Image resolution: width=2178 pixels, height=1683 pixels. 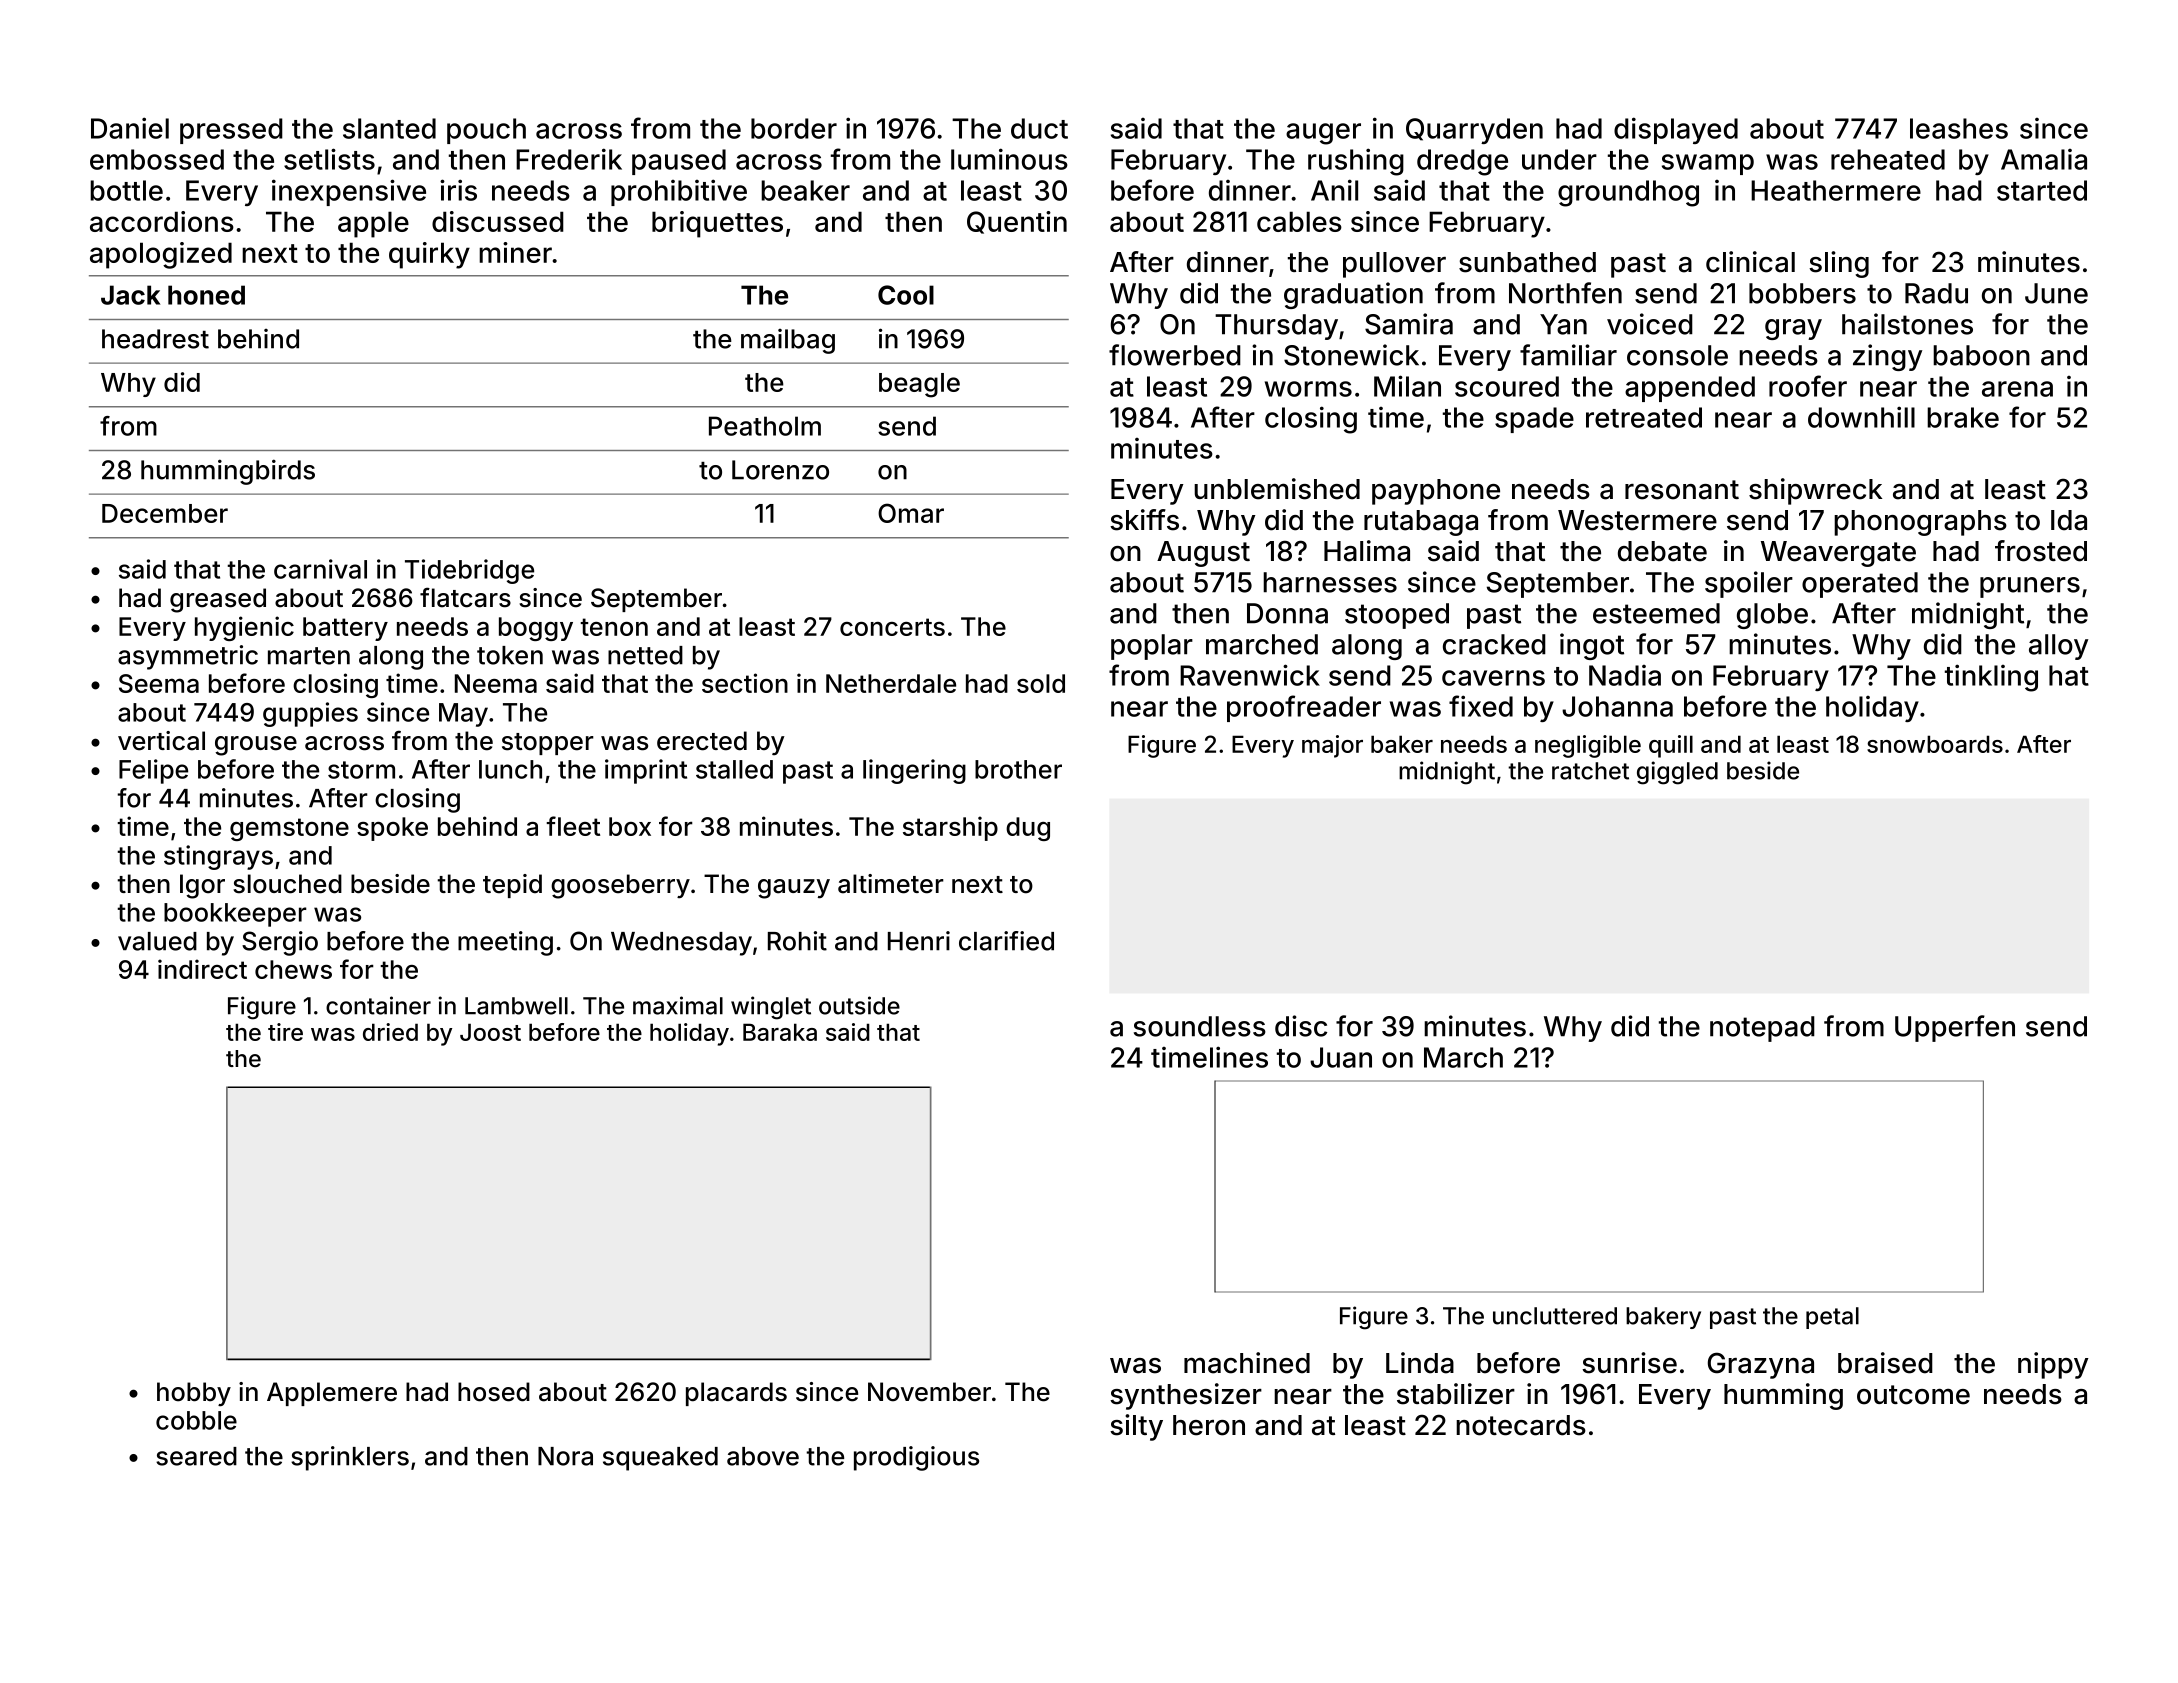 I want to click on Thursday, so click(x=1276, y=327).
